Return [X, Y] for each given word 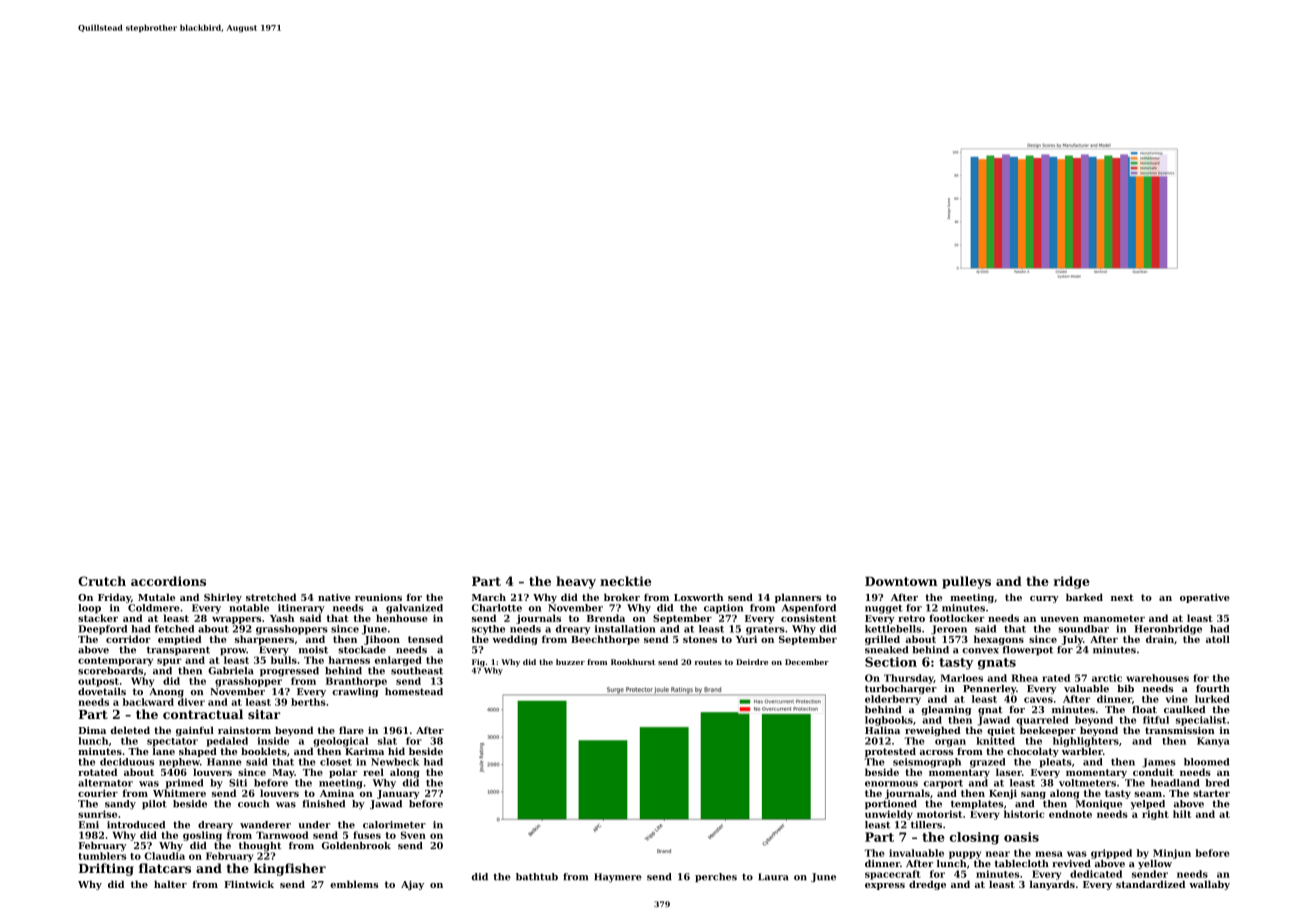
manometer [1114, 618]
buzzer [570, 662]
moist [313, 650]
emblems [354, 884]
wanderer [265, 825]
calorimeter [394, 825]
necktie [625, 581]
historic [1024, 814]
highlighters [1086, 742]
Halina [882, 730]
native [334, 597]
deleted [130, 730]
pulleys [966, 582]
